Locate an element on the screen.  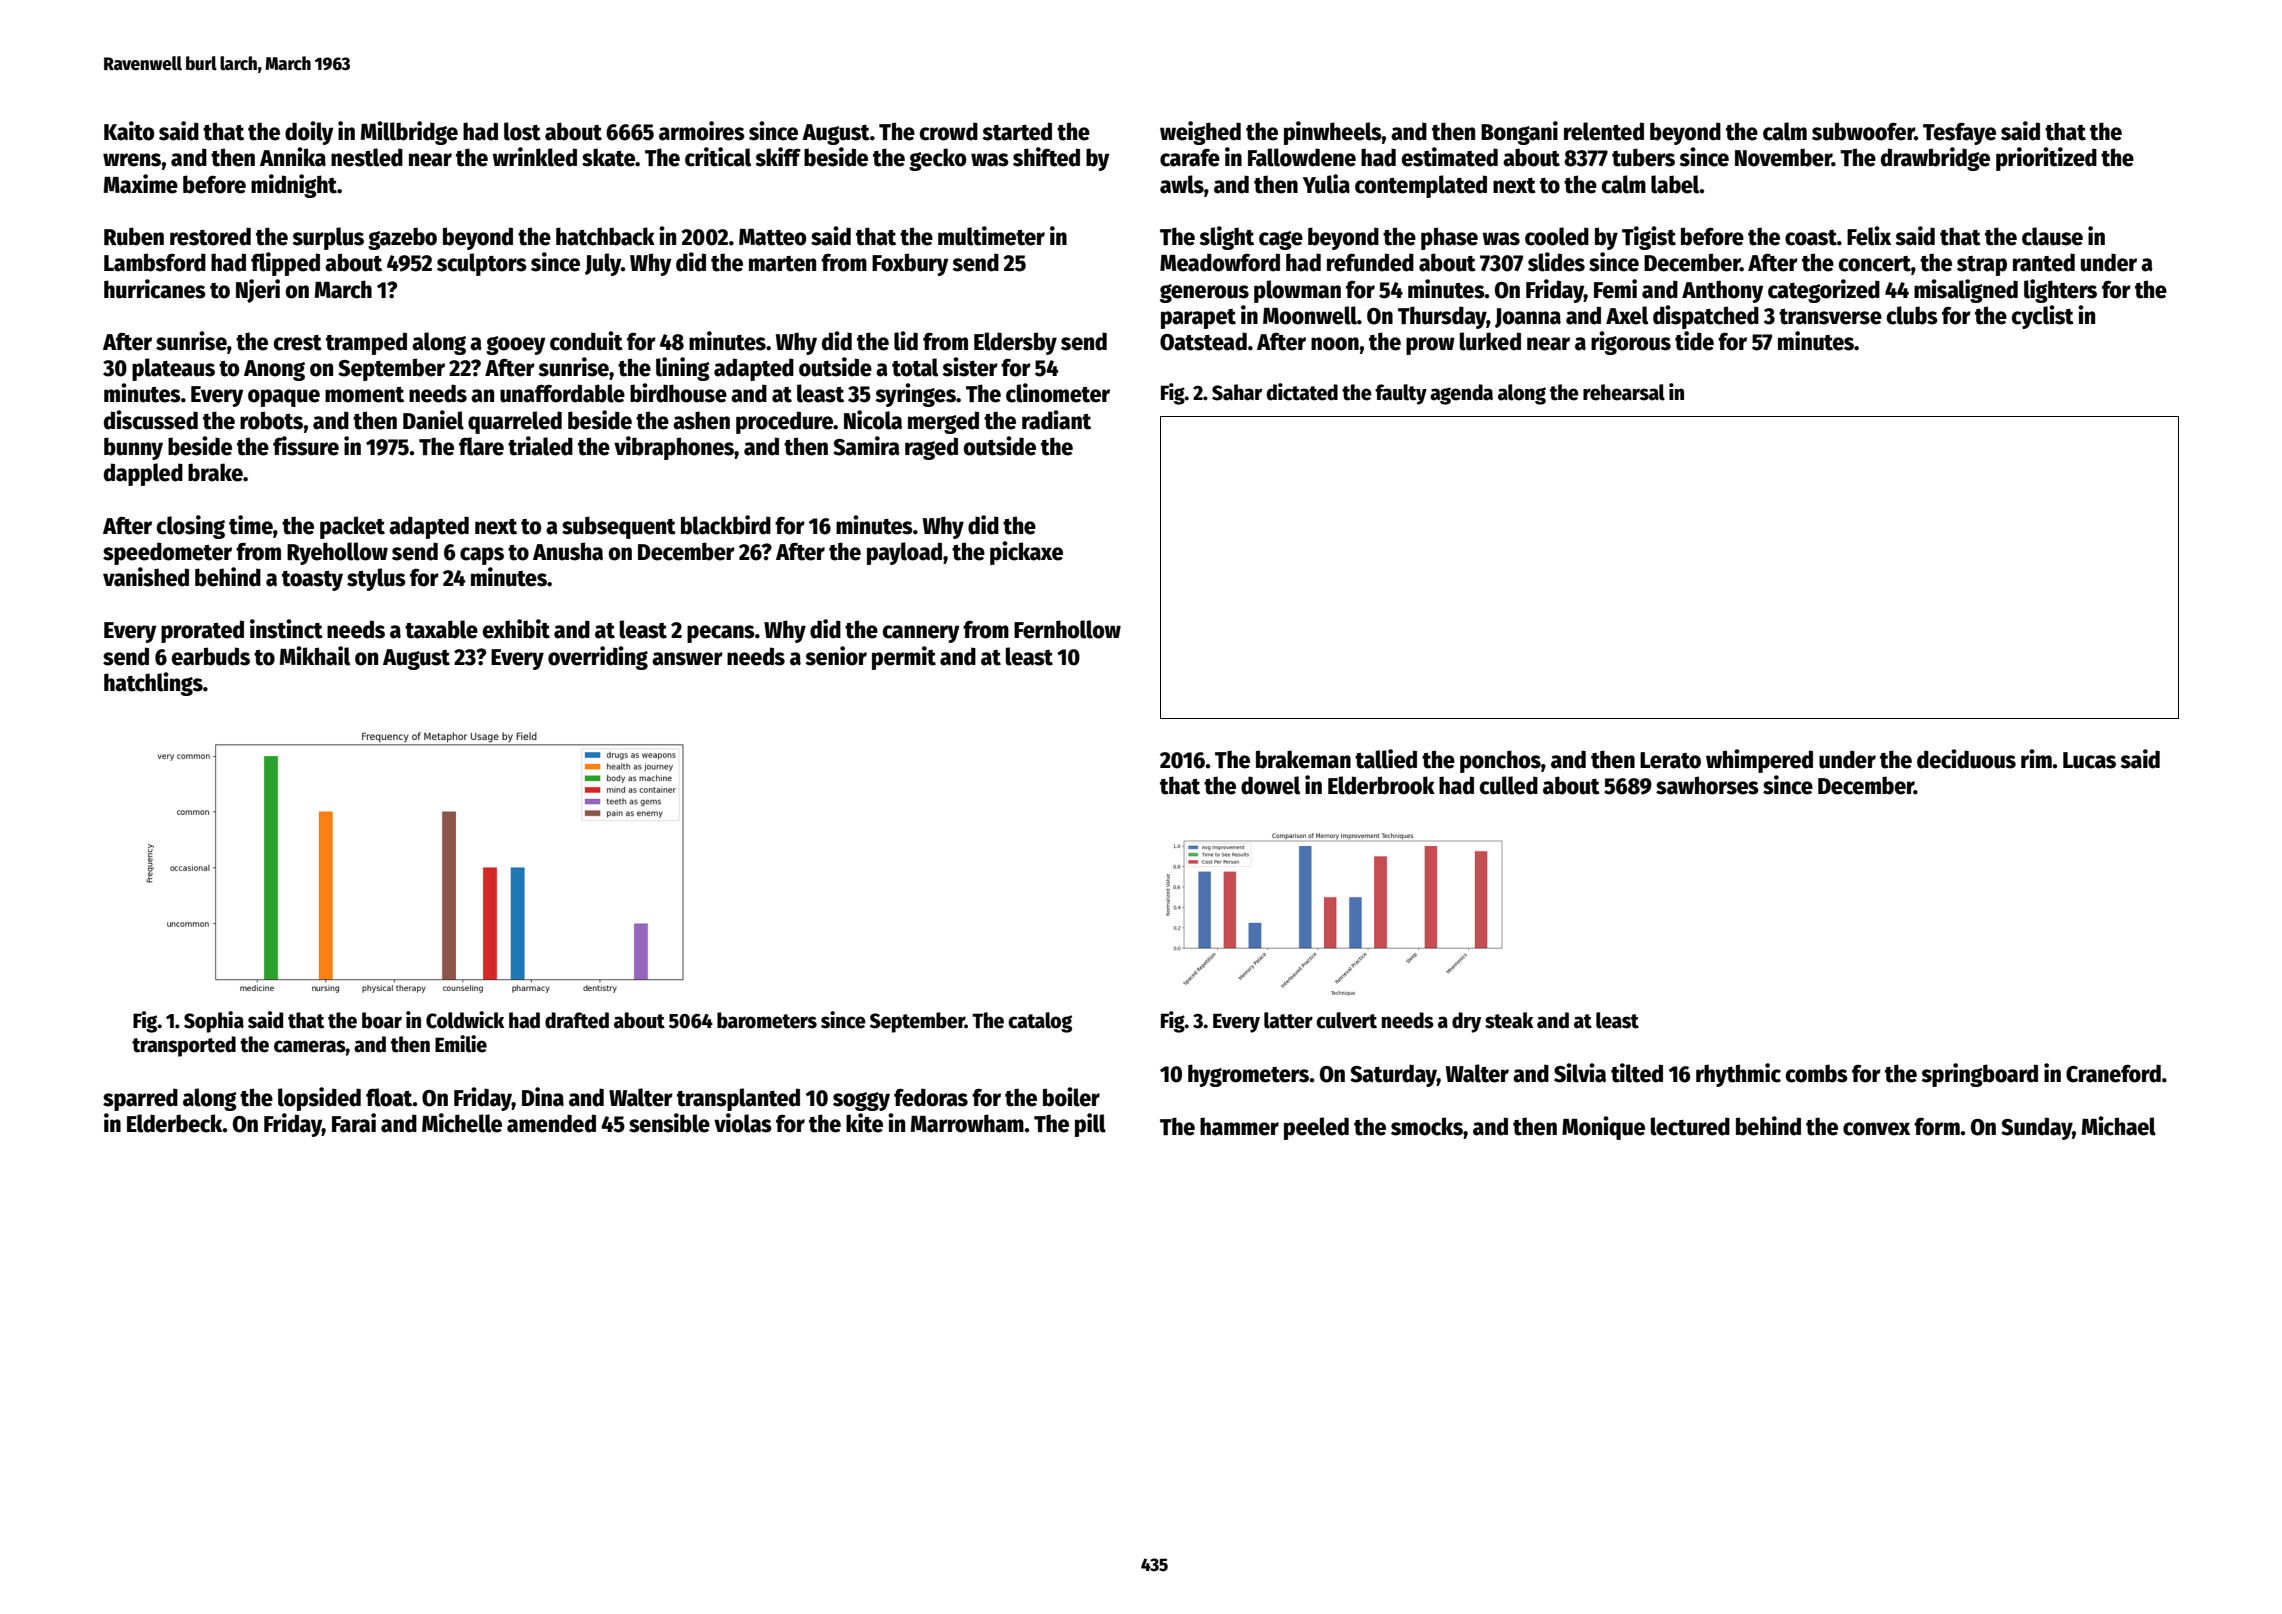
catalog is located at coordinates (1040, 1022).
